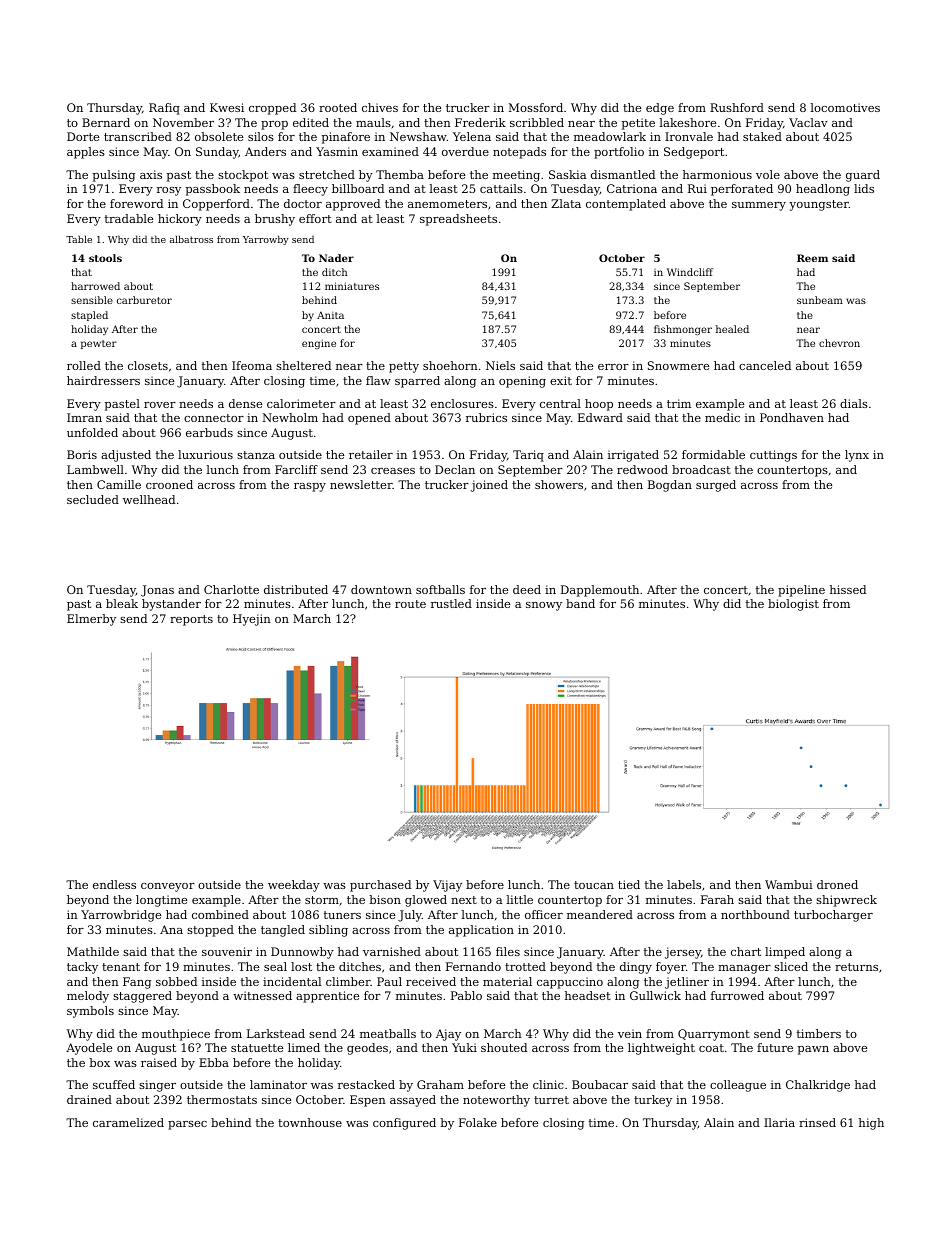 This image has width=952, height=1233. What do you see at coordinates (501, 188) in the image?
I see `cattails` at bounding box center [501, 188].
